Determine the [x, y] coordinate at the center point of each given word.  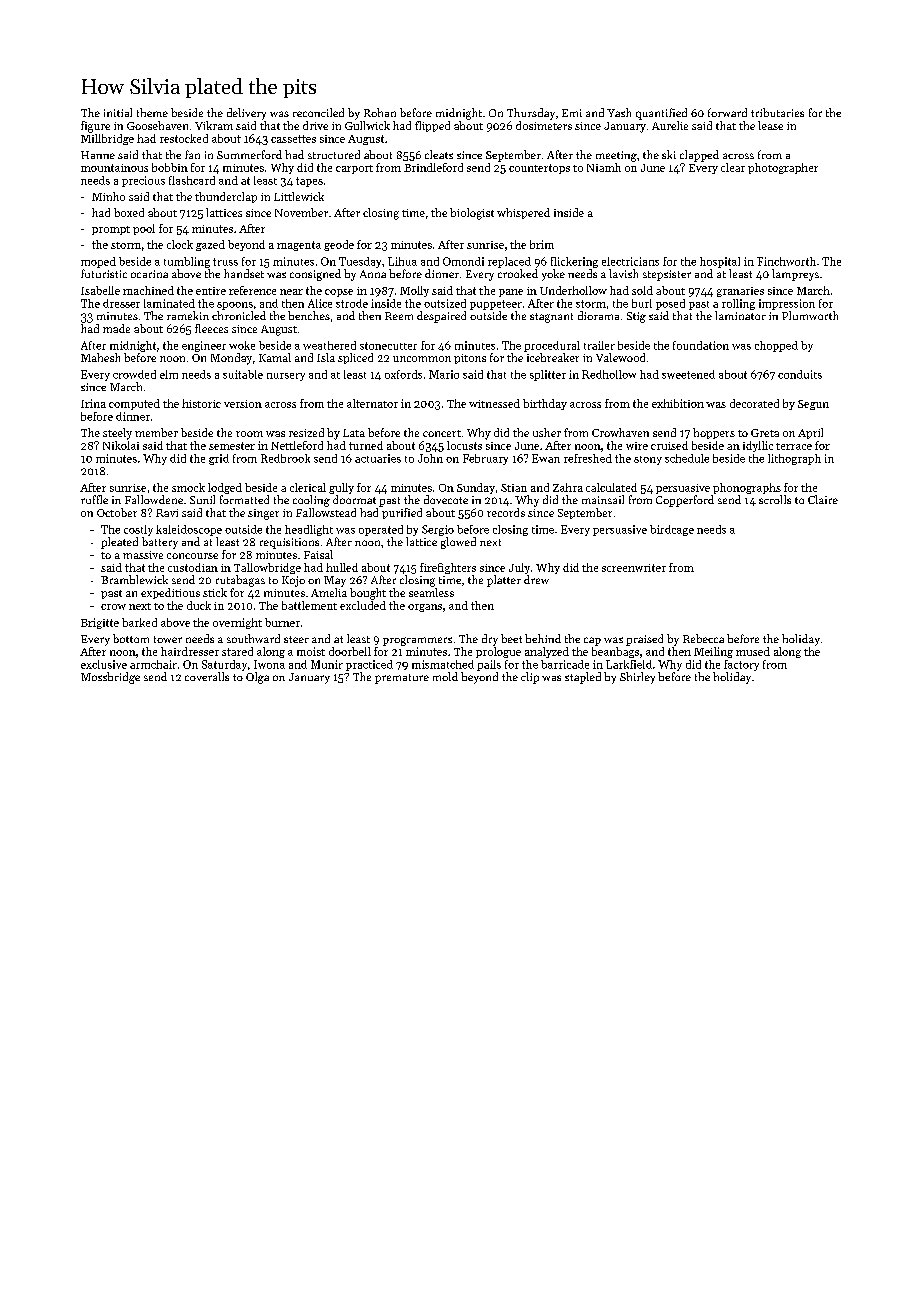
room [249, 434]
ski [669, 154]
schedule [687, 458]
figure [95, 127]
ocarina [149, 274]
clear [733, 167]
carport [354, 169]
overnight [237, 623]
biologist [472, 214]
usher [547, 432]
